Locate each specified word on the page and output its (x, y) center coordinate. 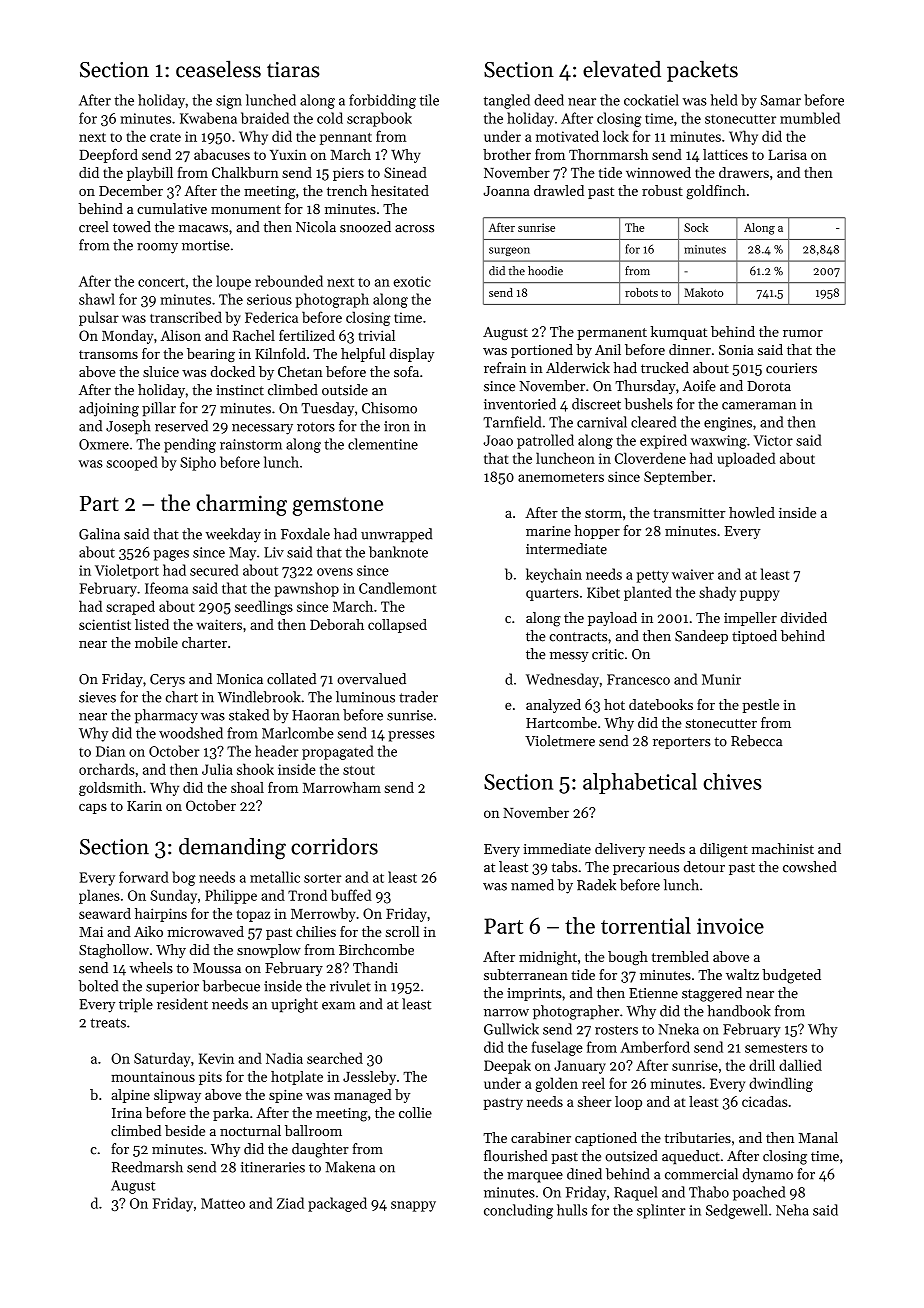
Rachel (254, 335)
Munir (721, 679)
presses (411, 736)
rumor (803, 333)
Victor (773, 440)
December (131, 190)
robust (662, 190)
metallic (275, 877)
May (242, 554)
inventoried (520, 404)
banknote (398, 552)
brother (507, 154)
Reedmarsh (147, 1167)
